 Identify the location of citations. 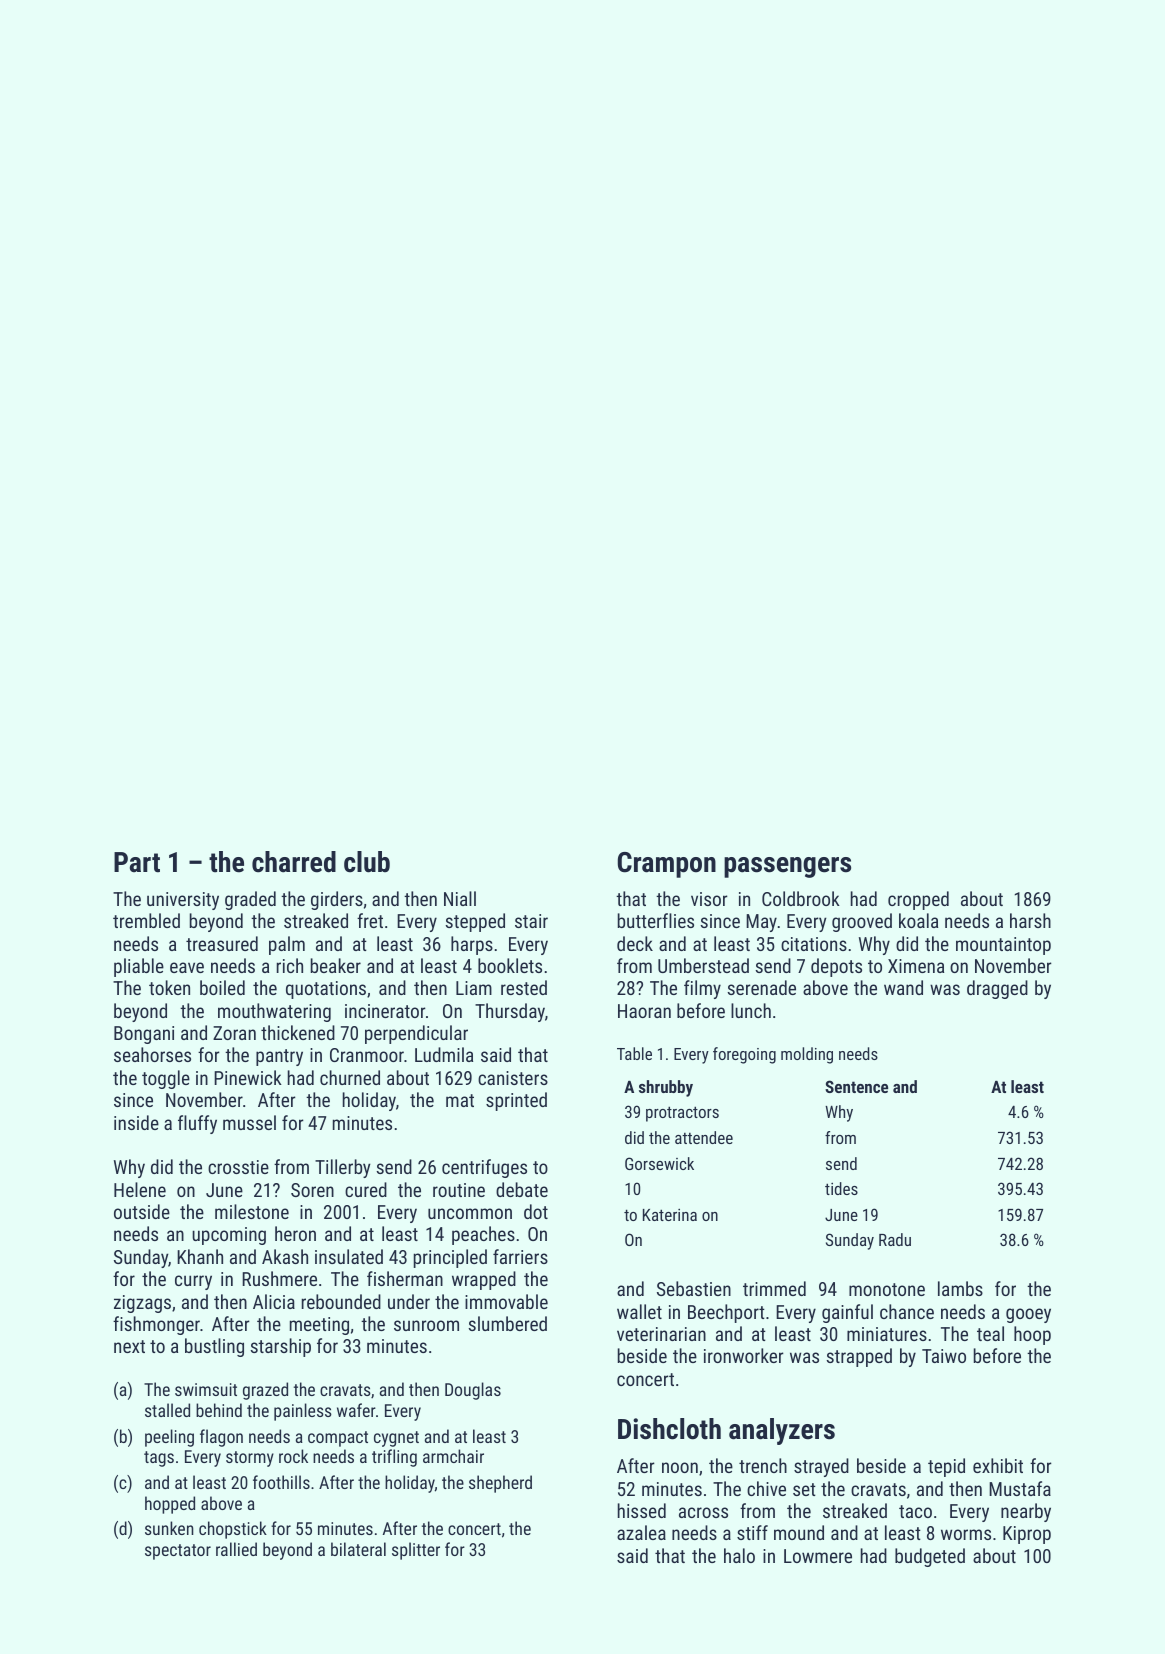
(814, 944).
